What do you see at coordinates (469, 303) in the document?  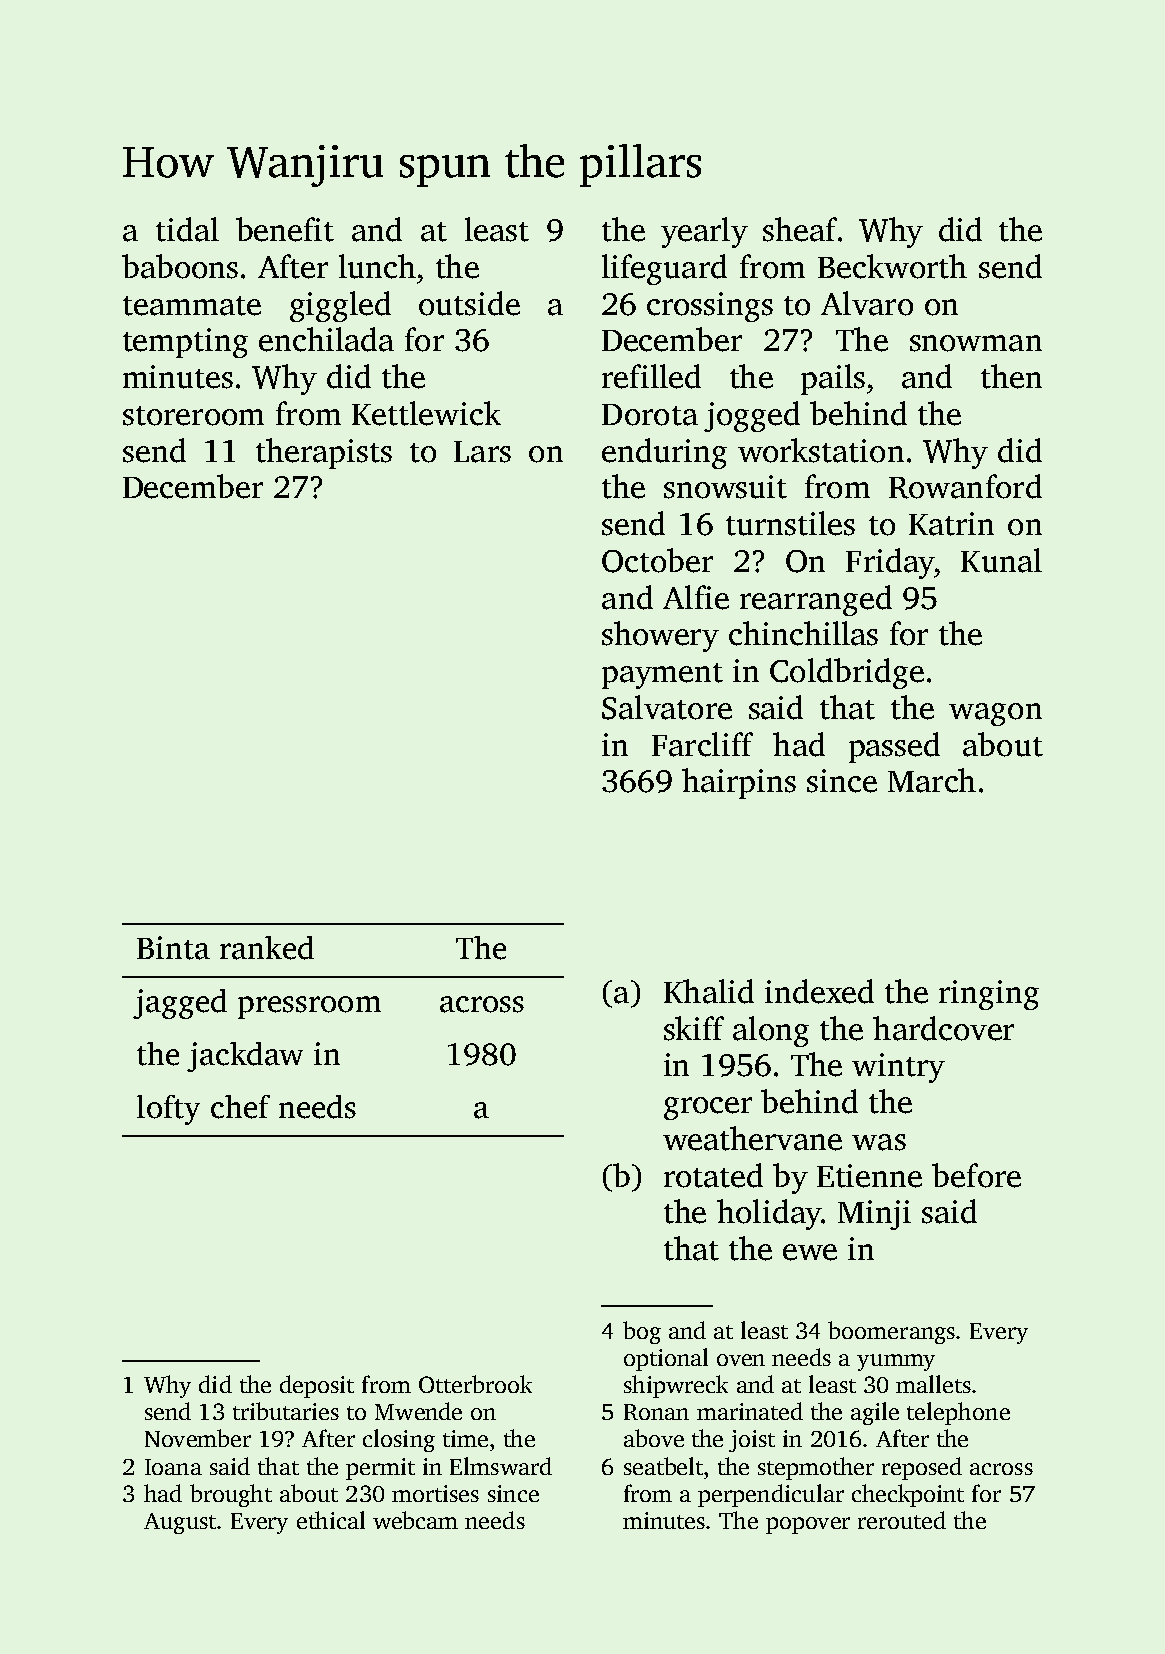 I see `outside` at bounding box center [469, 303].
